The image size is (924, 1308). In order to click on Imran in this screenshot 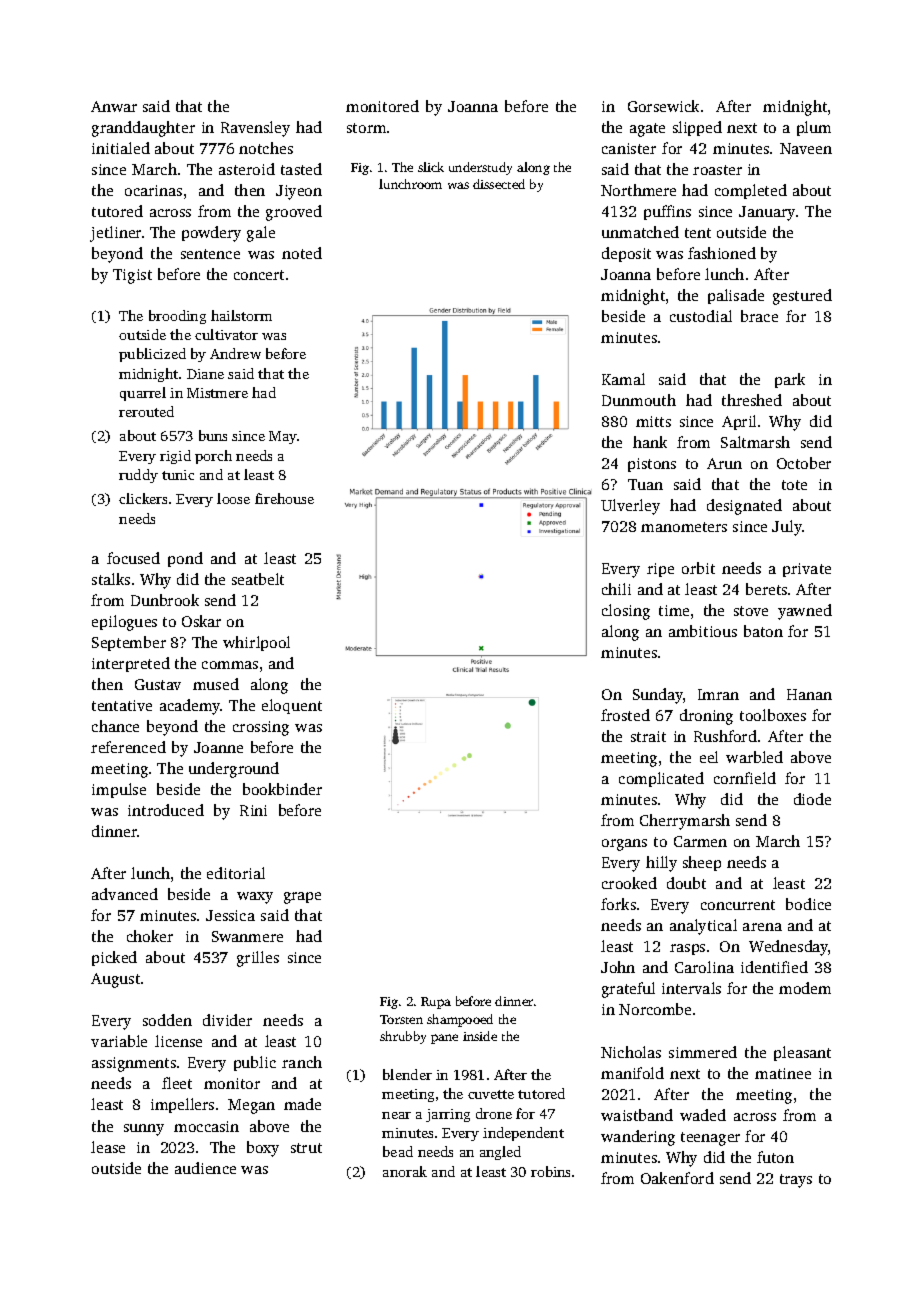, I will do `click(718, 694)`.
